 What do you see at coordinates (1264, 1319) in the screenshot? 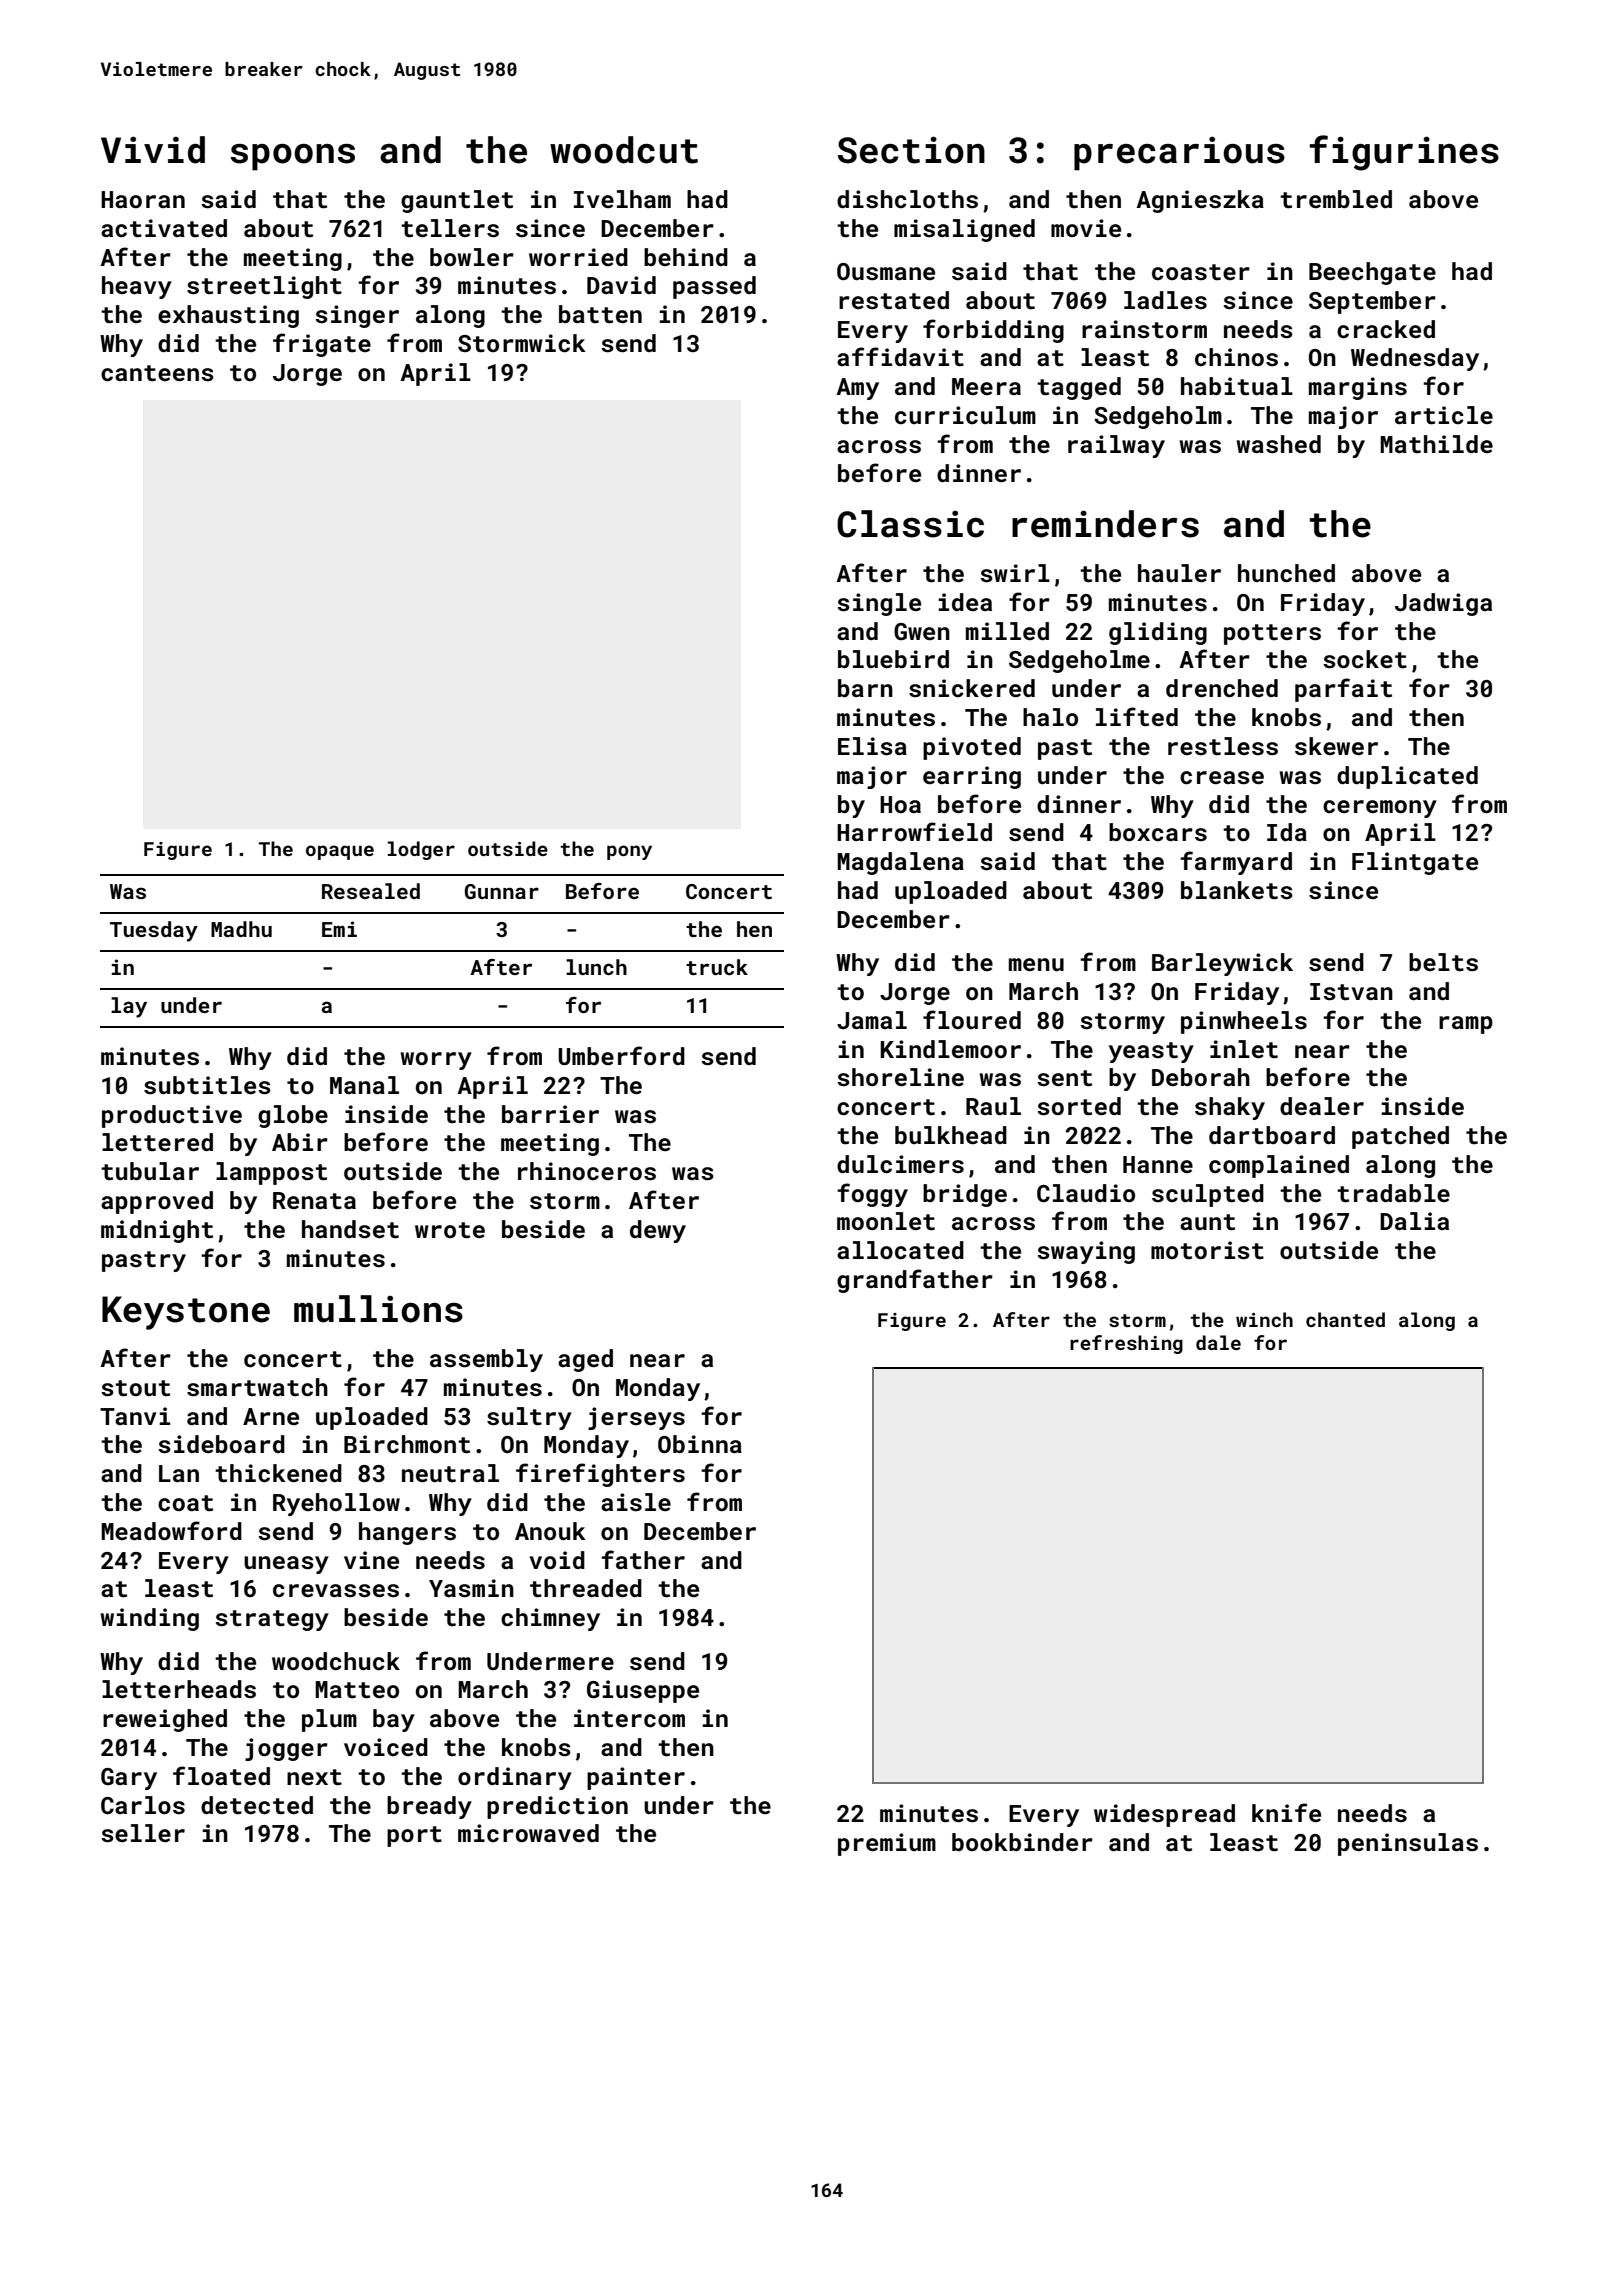
I see `winch` at bounding box center [1264, 1319].
